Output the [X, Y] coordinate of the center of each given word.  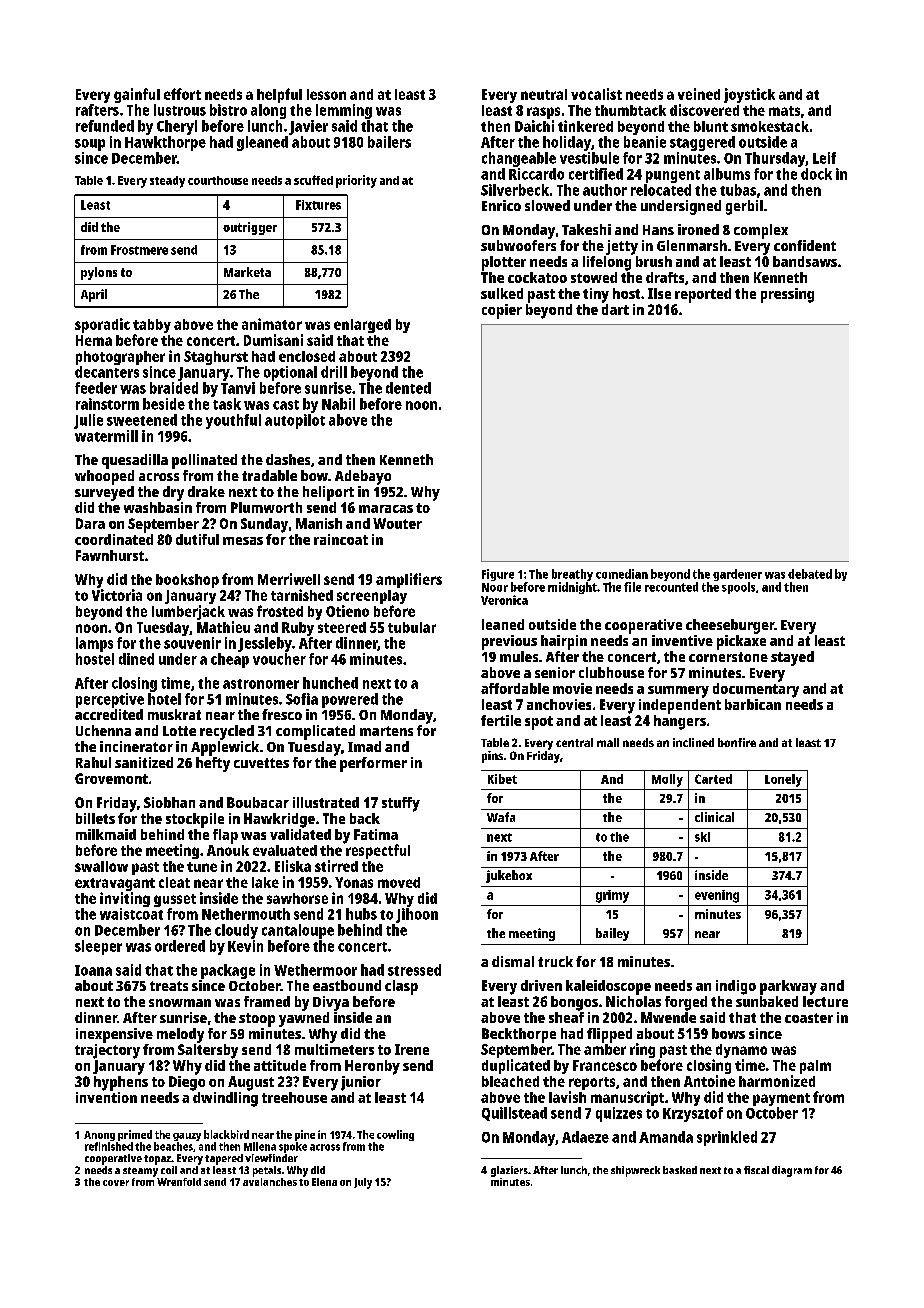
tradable [269, 475]
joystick [749, 95]
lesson [326, 94]
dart [615, 309]
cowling [395, 1135]
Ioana [93, 970]
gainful [137, 95]
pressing [787, 295]
